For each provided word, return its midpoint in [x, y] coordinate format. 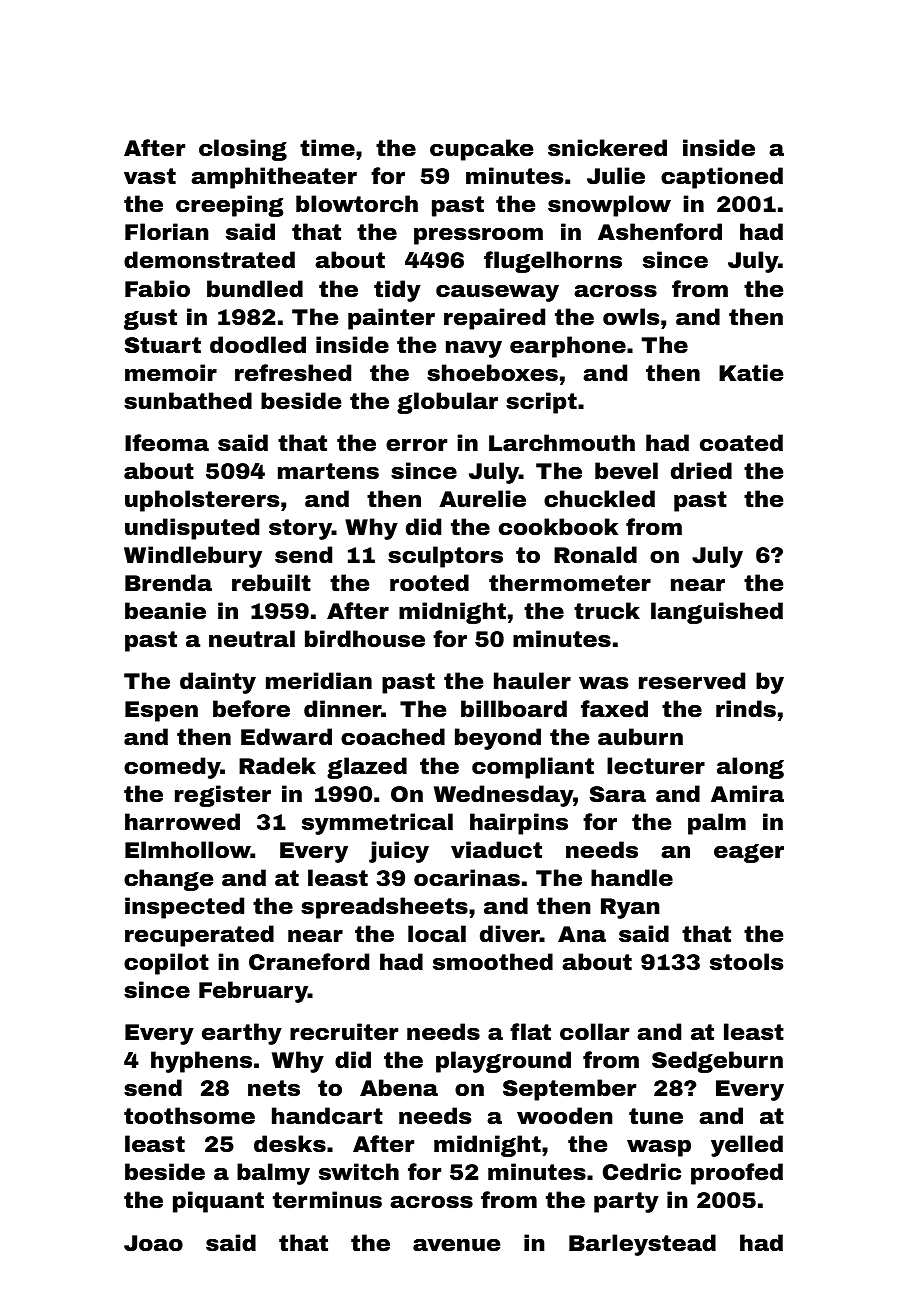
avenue [456, 1245]
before [251, 709]
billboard [514, 709]
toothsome [189, 1116]
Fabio [157, 289]
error [416, 445]
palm [717, 824]
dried [701, 471]
